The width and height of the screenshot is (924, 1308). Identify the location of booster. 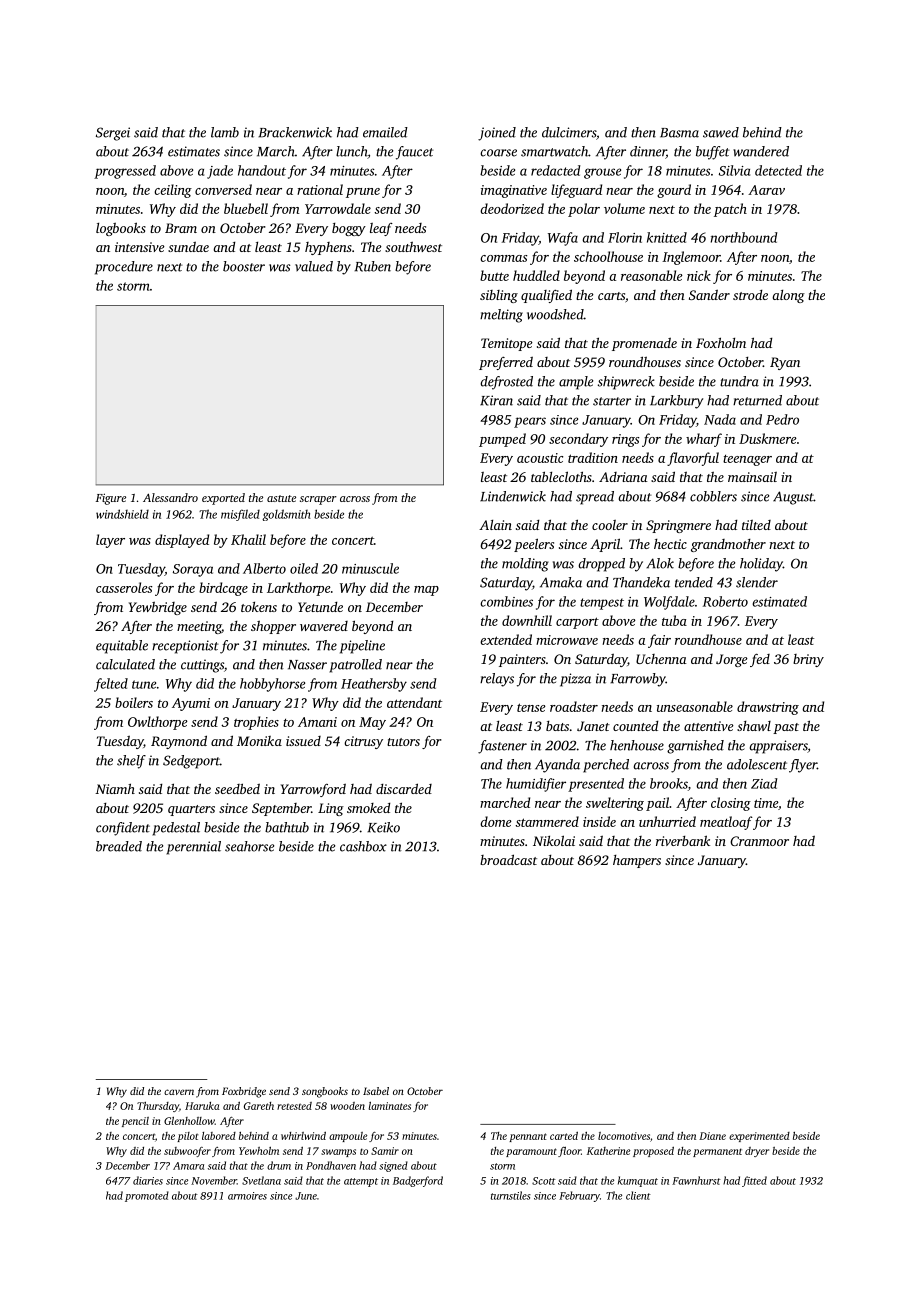
(244, 266).
